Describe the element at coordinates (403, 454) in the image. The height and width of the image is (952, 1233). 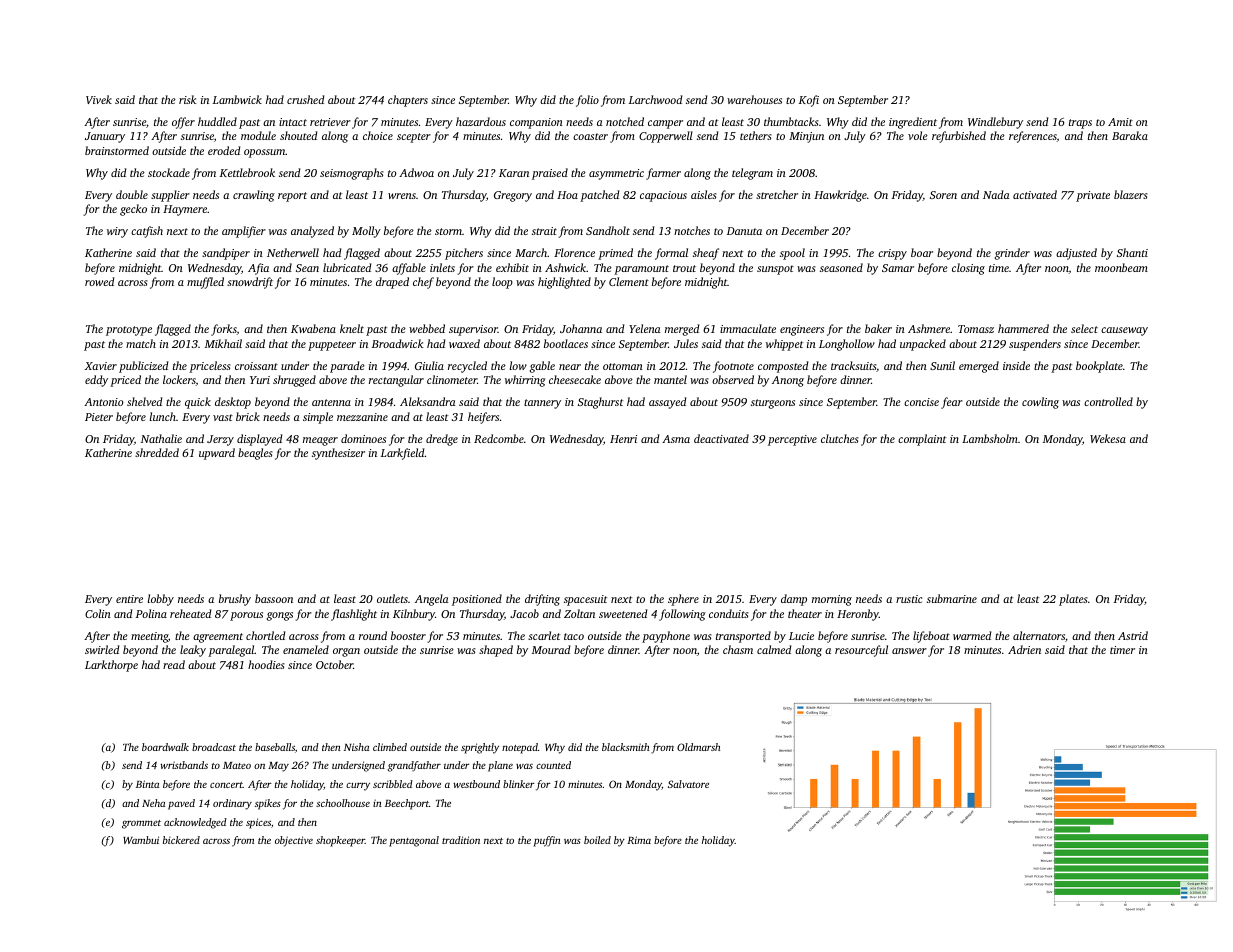
I see `Larkfield` at that location.
